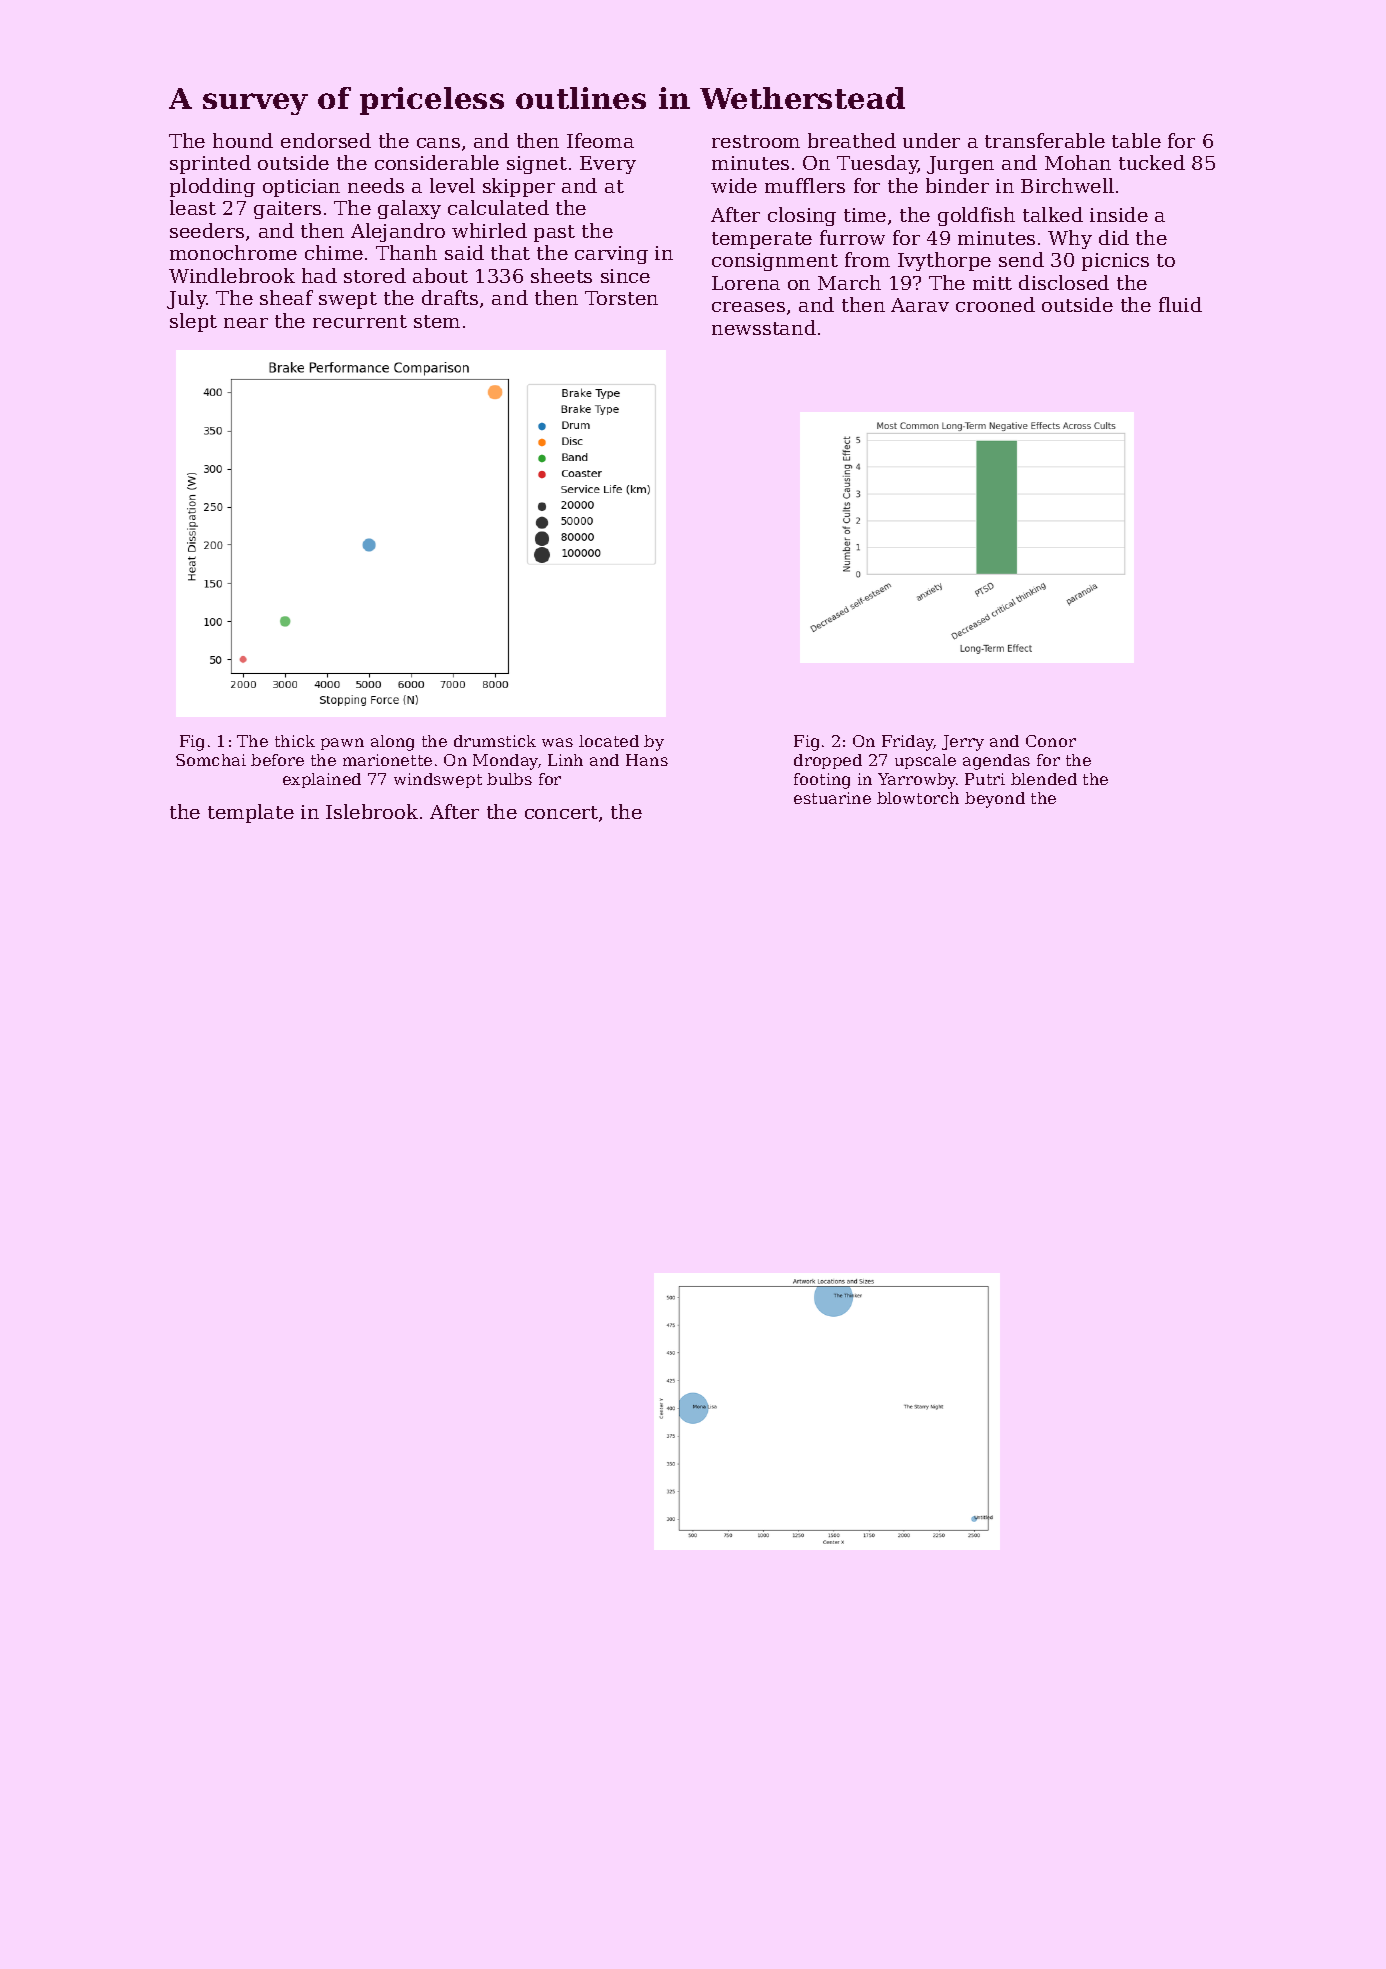 This screenshot has height=1969, width=1386. Describe the element at coordinates (193, 322) in the screenshot. I see `slept` at that location.
